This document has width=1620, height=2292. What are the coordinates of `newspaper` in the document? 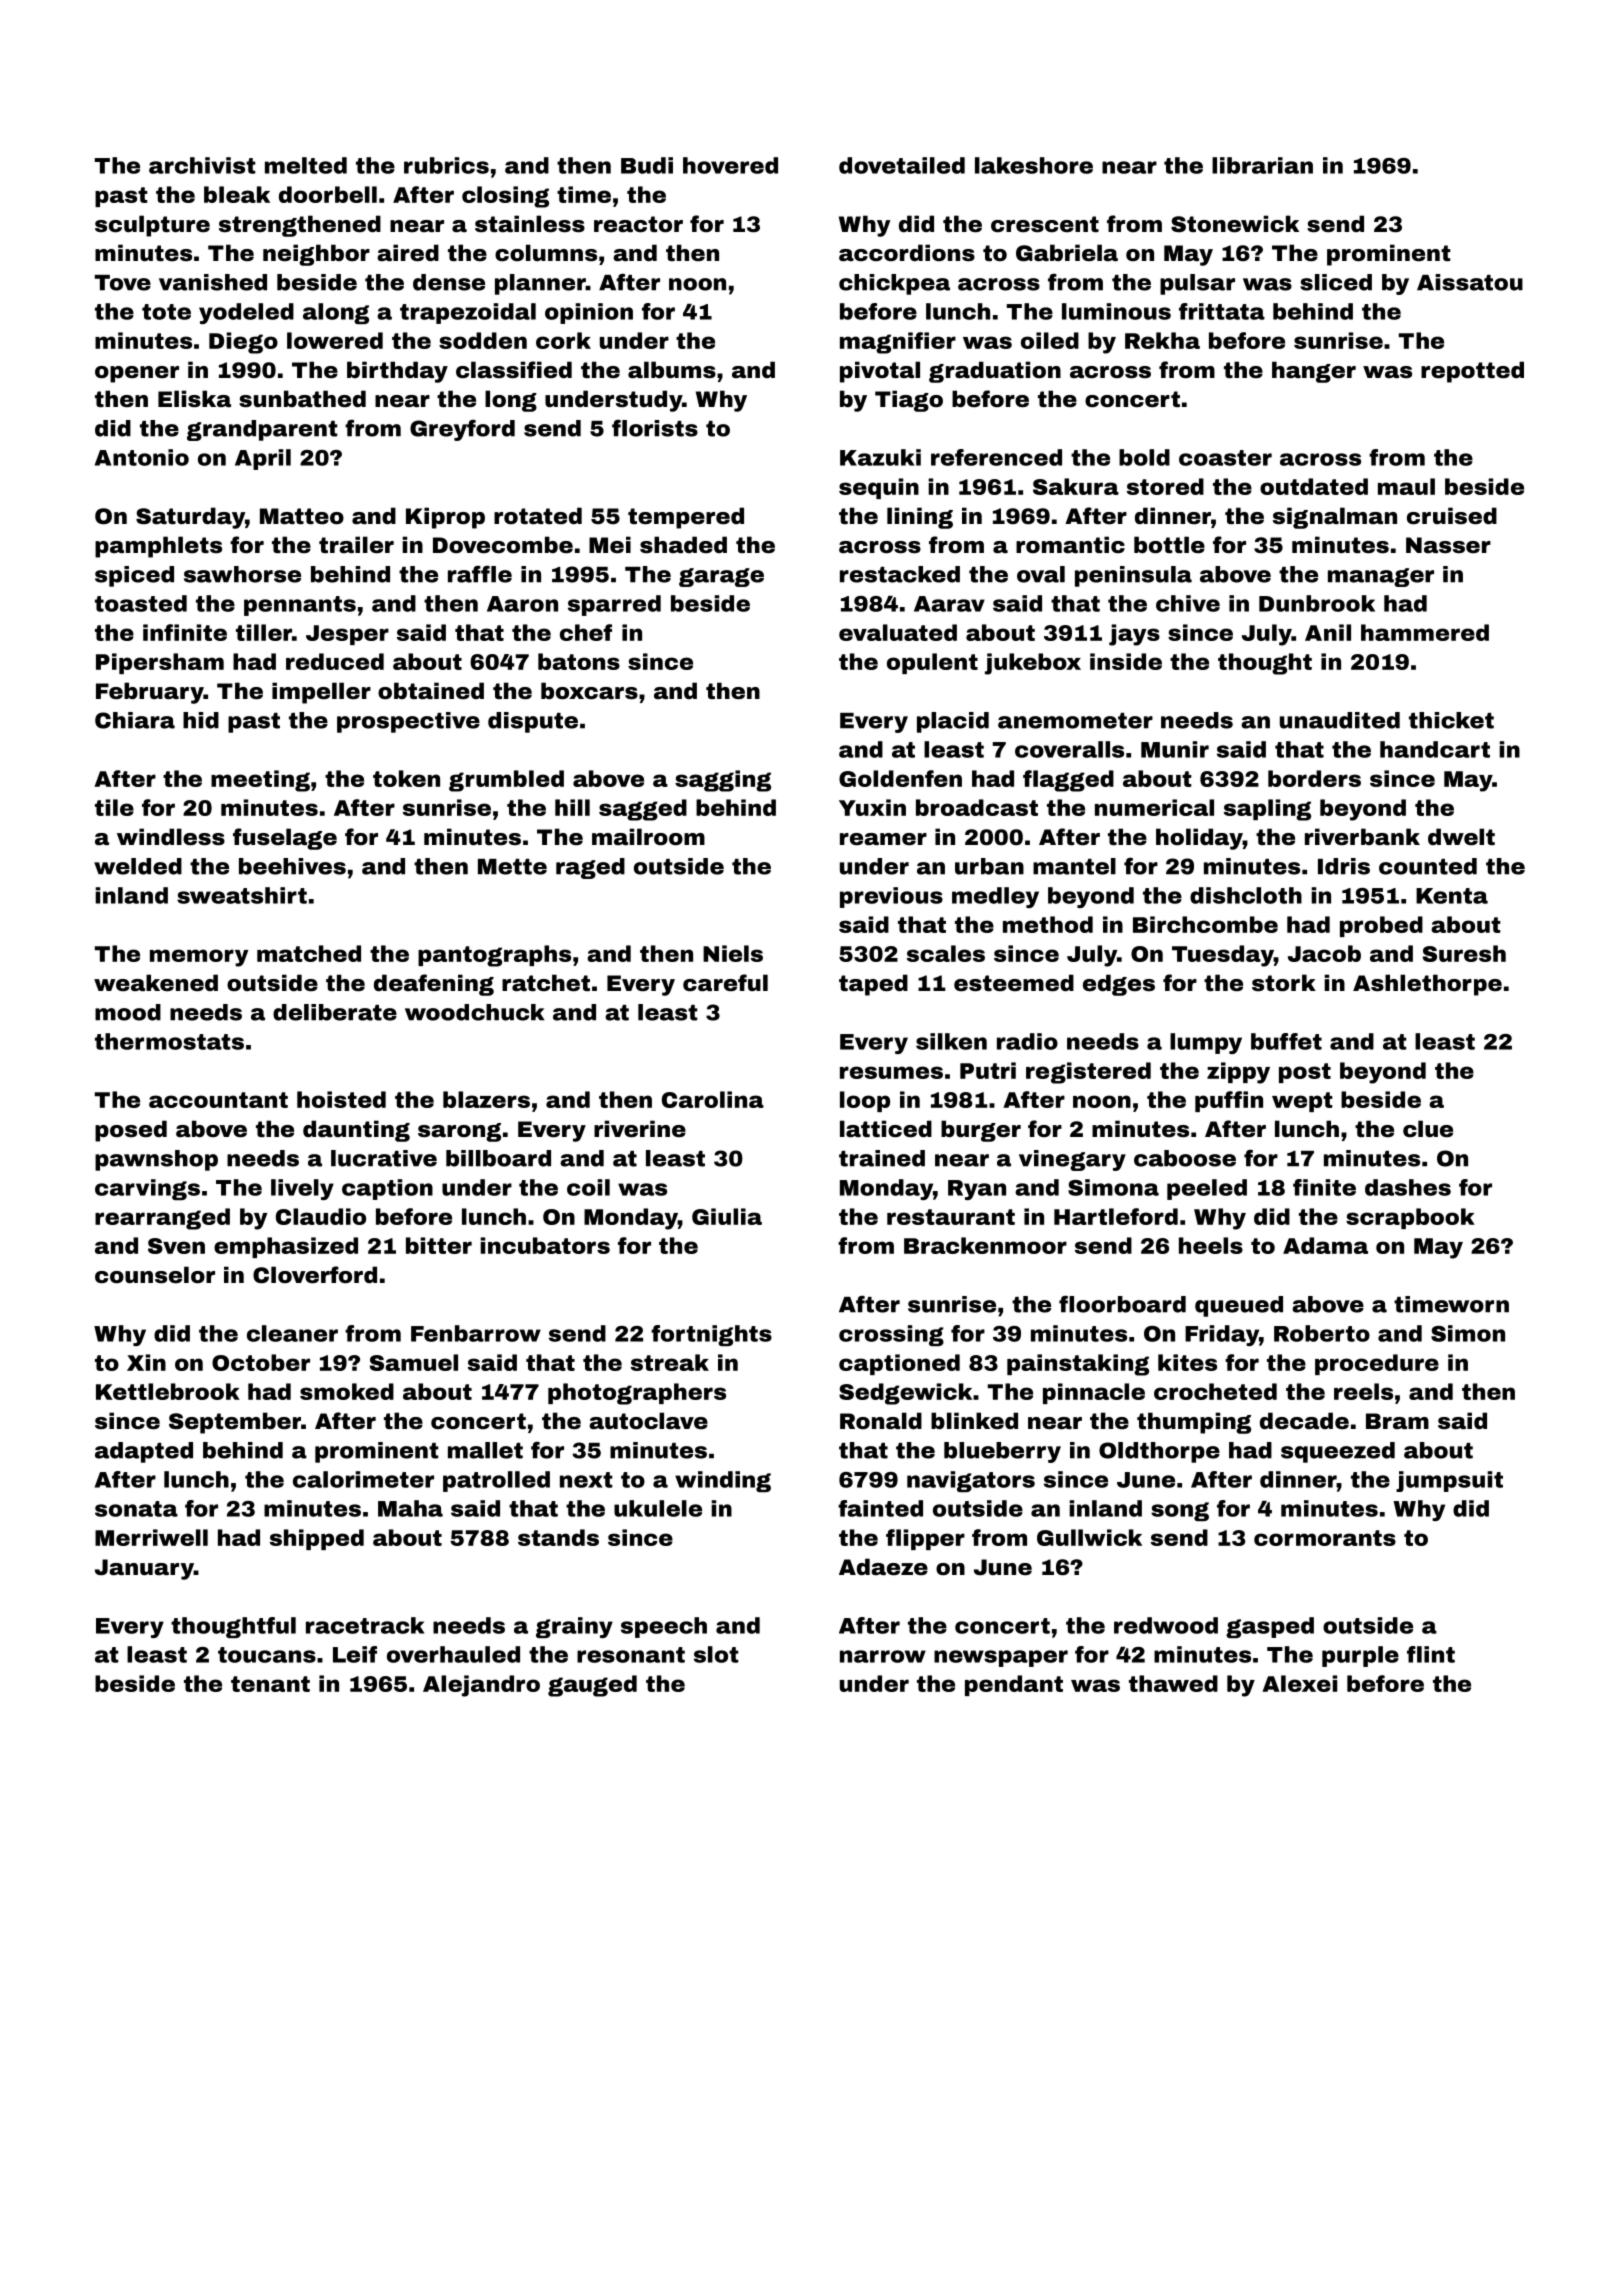 It's located at (1001, 1658).
